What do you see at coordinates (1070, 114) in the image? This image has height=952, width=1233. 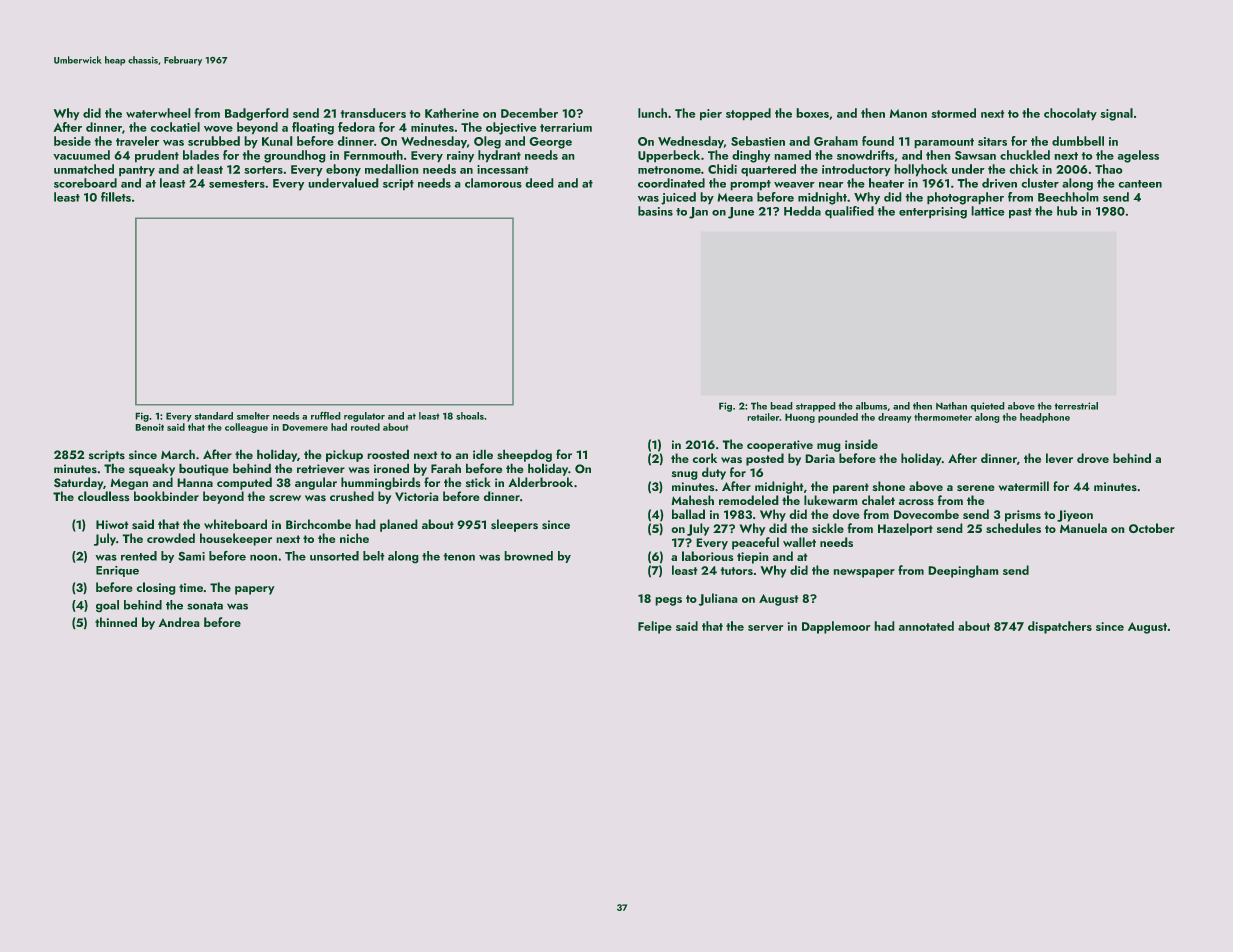 I see `chocolaty` at bounding box center [1070, 114].
